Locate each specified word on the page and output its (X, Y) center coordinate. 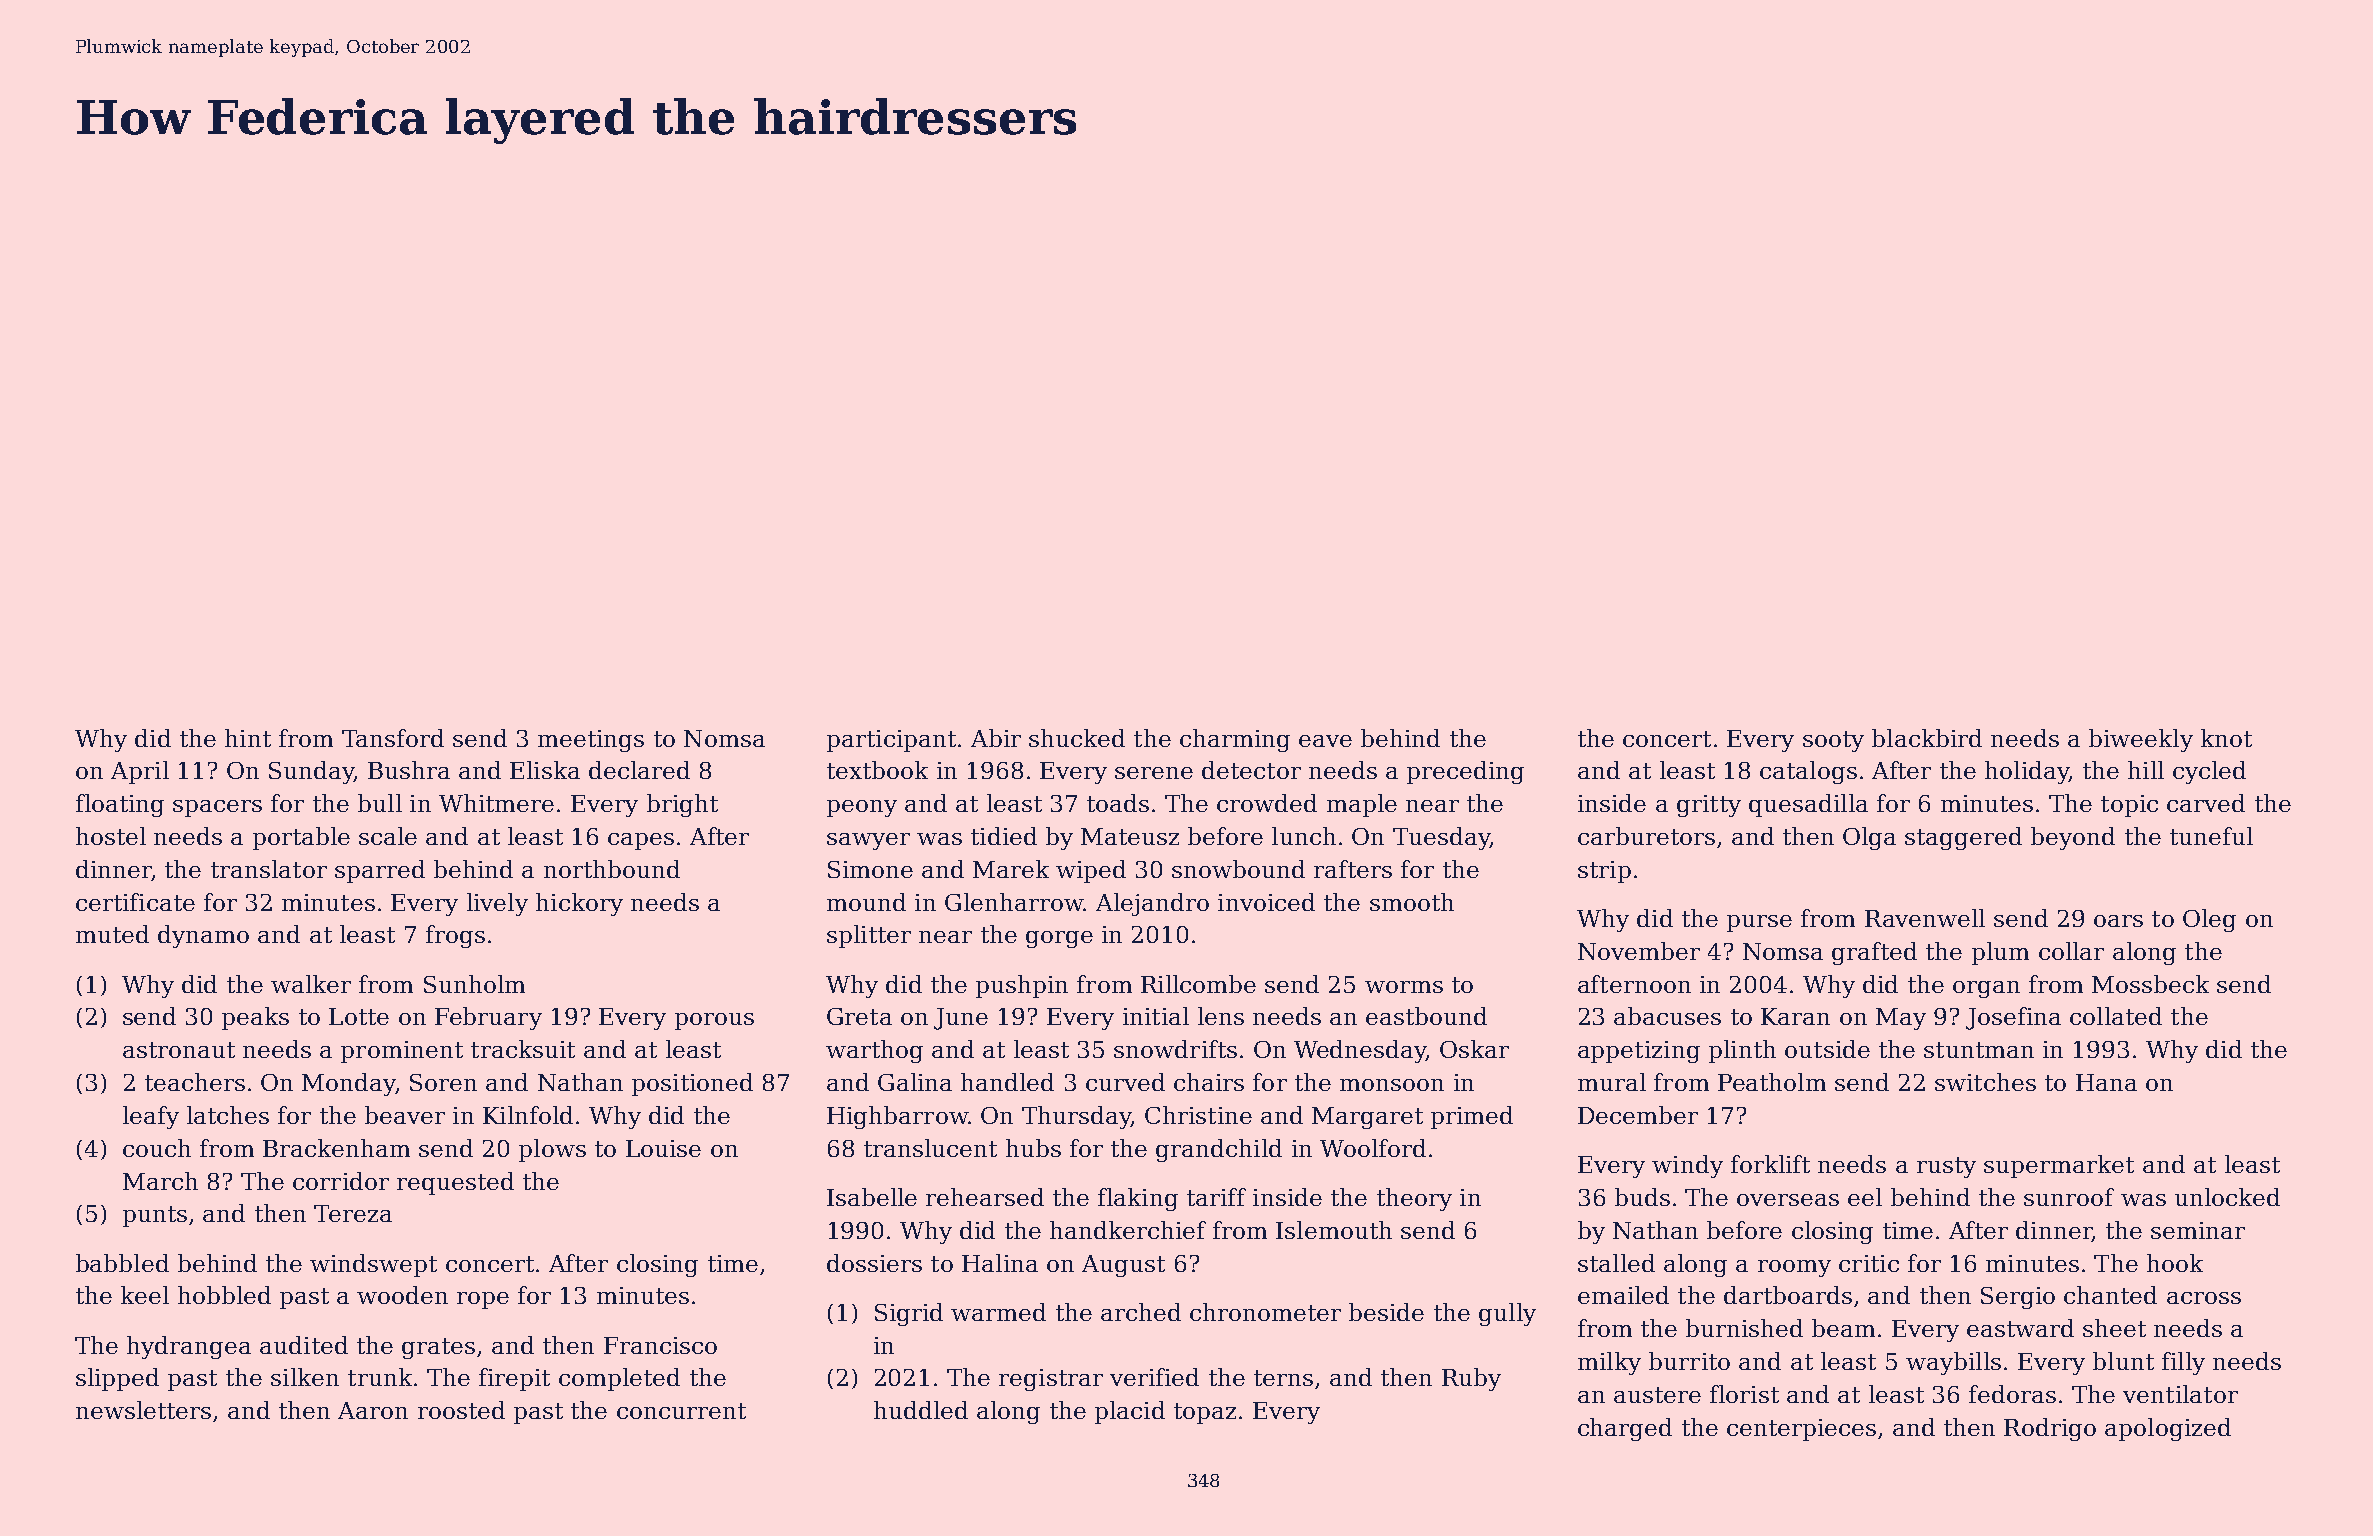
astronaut (179, 1050)
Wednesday (1360, 1051)
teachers (195, 1082)
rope (483, 1300)
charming (1235, 740)
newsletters (143, 1410)
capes (641, 841)
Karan (1795, 1016)
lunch (1304, 836)
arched (1141, 1312)
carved (2206, 803)
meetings (591, 741)
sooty (1833, 741)
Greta (859, 1016)
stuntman (1979, 1050)
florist (1744, 1394)
